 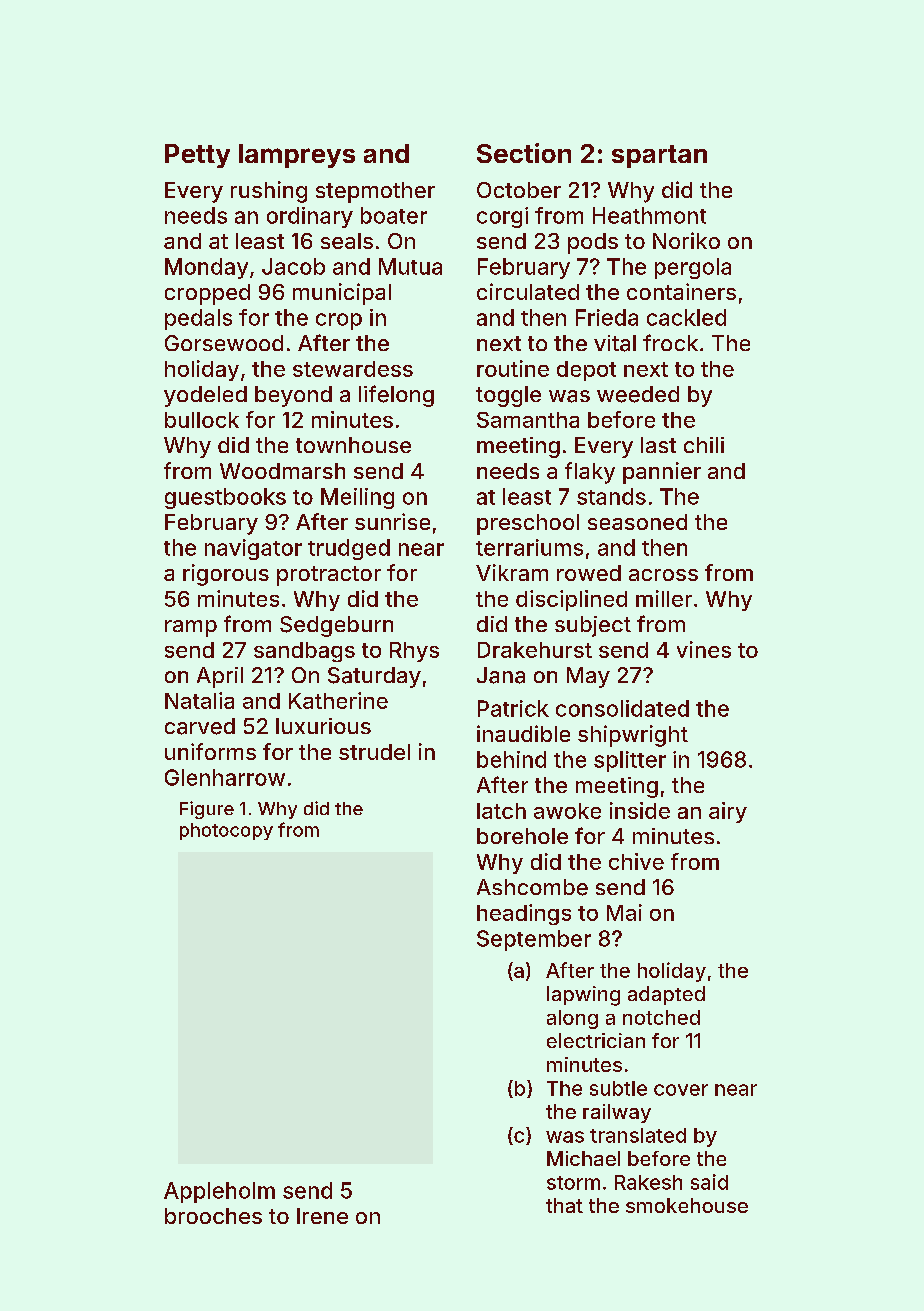 I want to click on cackled, so click(x=686, y=317).
